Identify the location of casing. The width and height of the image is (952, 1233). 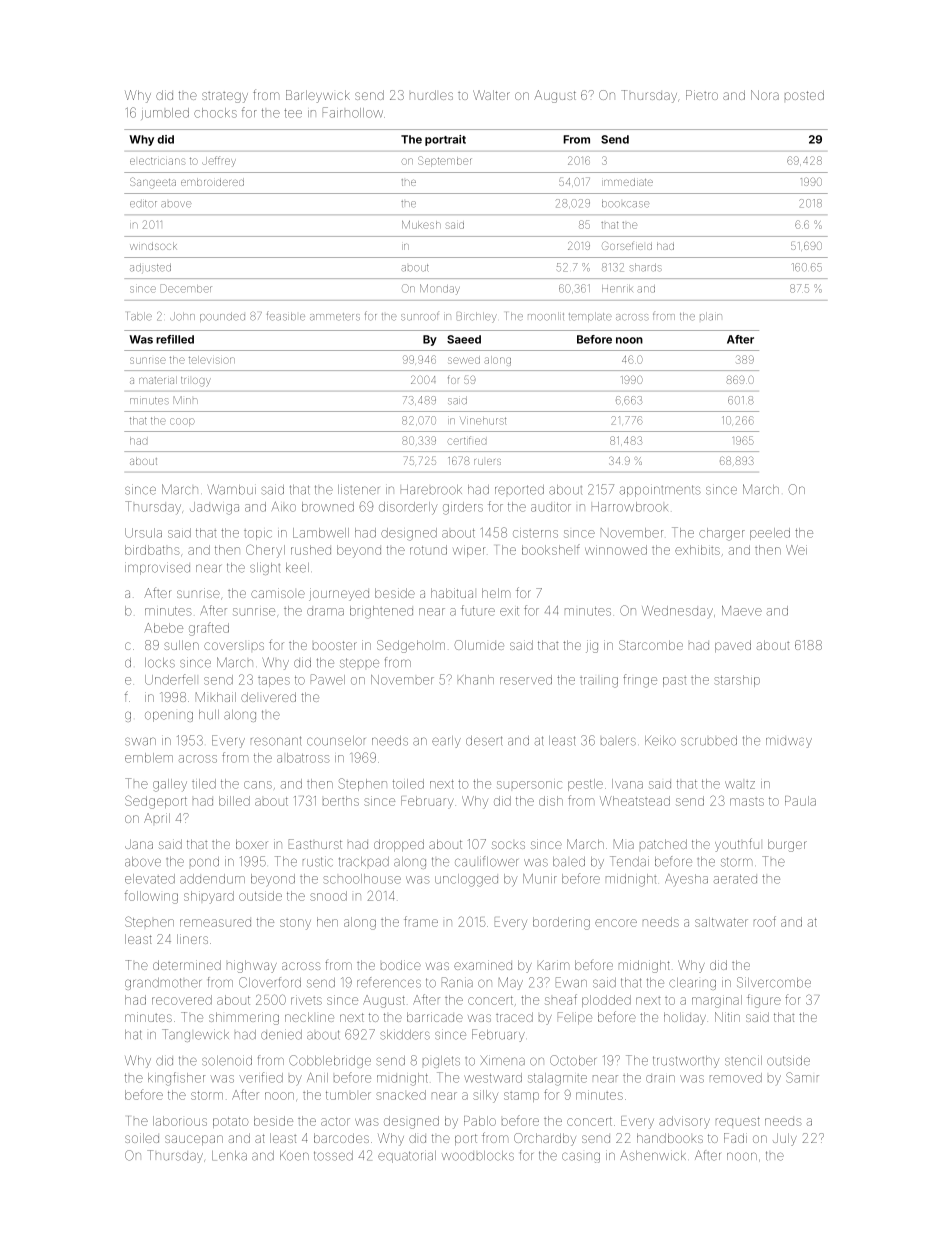
(581, 1157).
